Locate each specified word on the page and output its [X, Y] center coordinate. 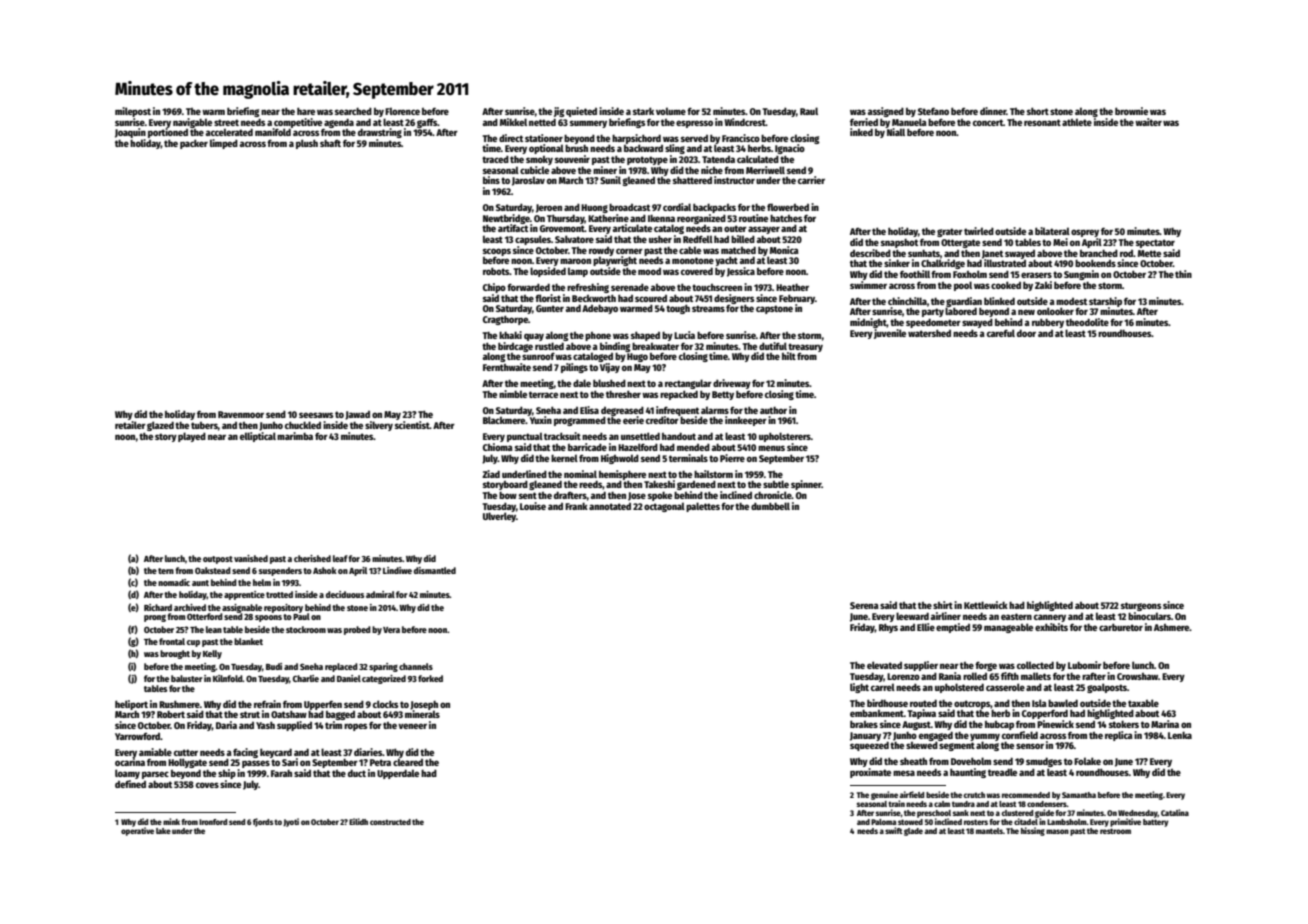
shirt [943, 605]
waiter [1148, 122]
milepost [133, 112]
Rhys [888, 628]
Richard [158, 607]
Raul [809, 111]
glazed [160, 426]
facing [245, 753]
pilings [574, 368]
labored [961, 311]
